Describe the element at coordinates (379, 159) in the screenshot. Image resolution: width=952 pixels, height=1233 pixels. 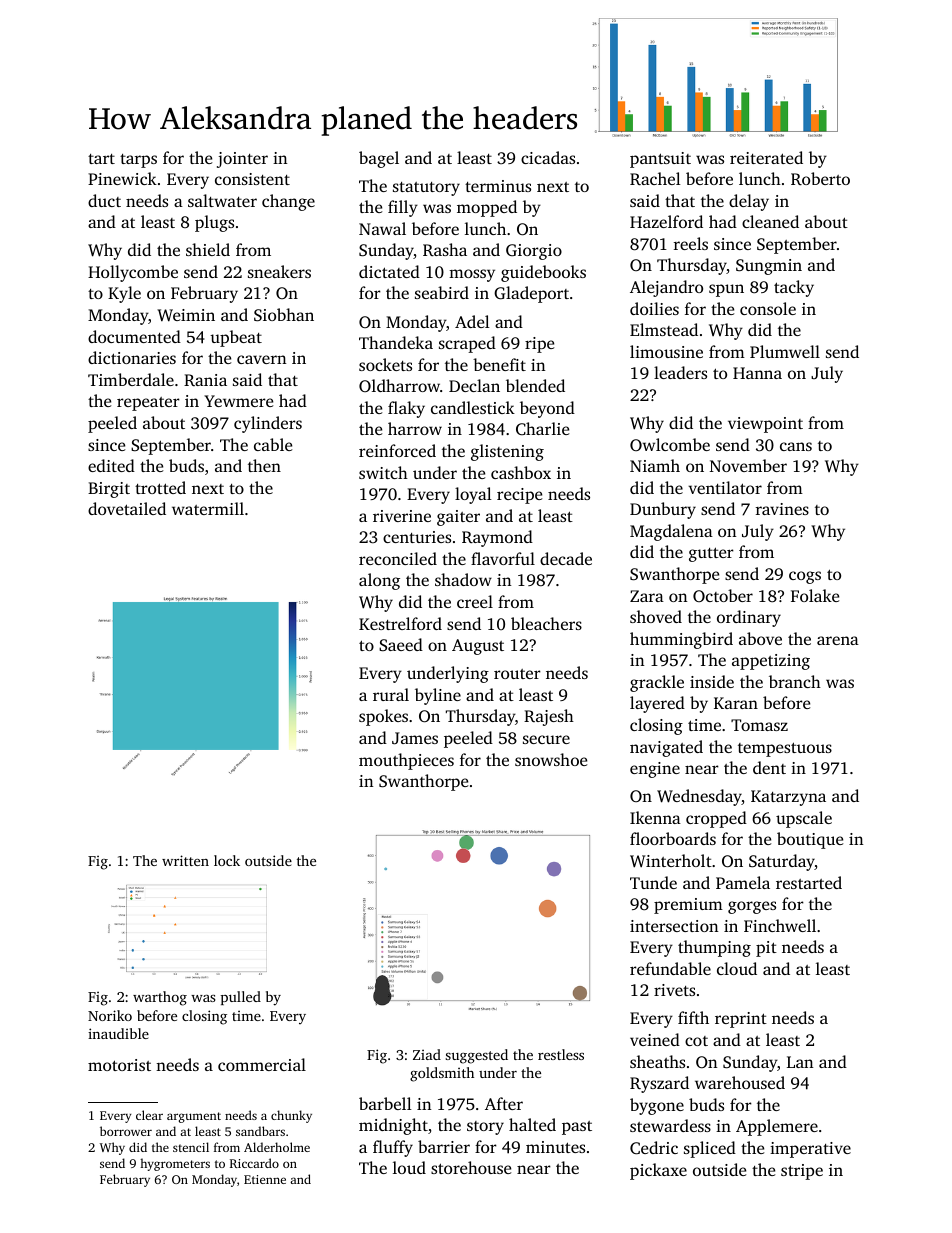
I see `bagel` at that location.
